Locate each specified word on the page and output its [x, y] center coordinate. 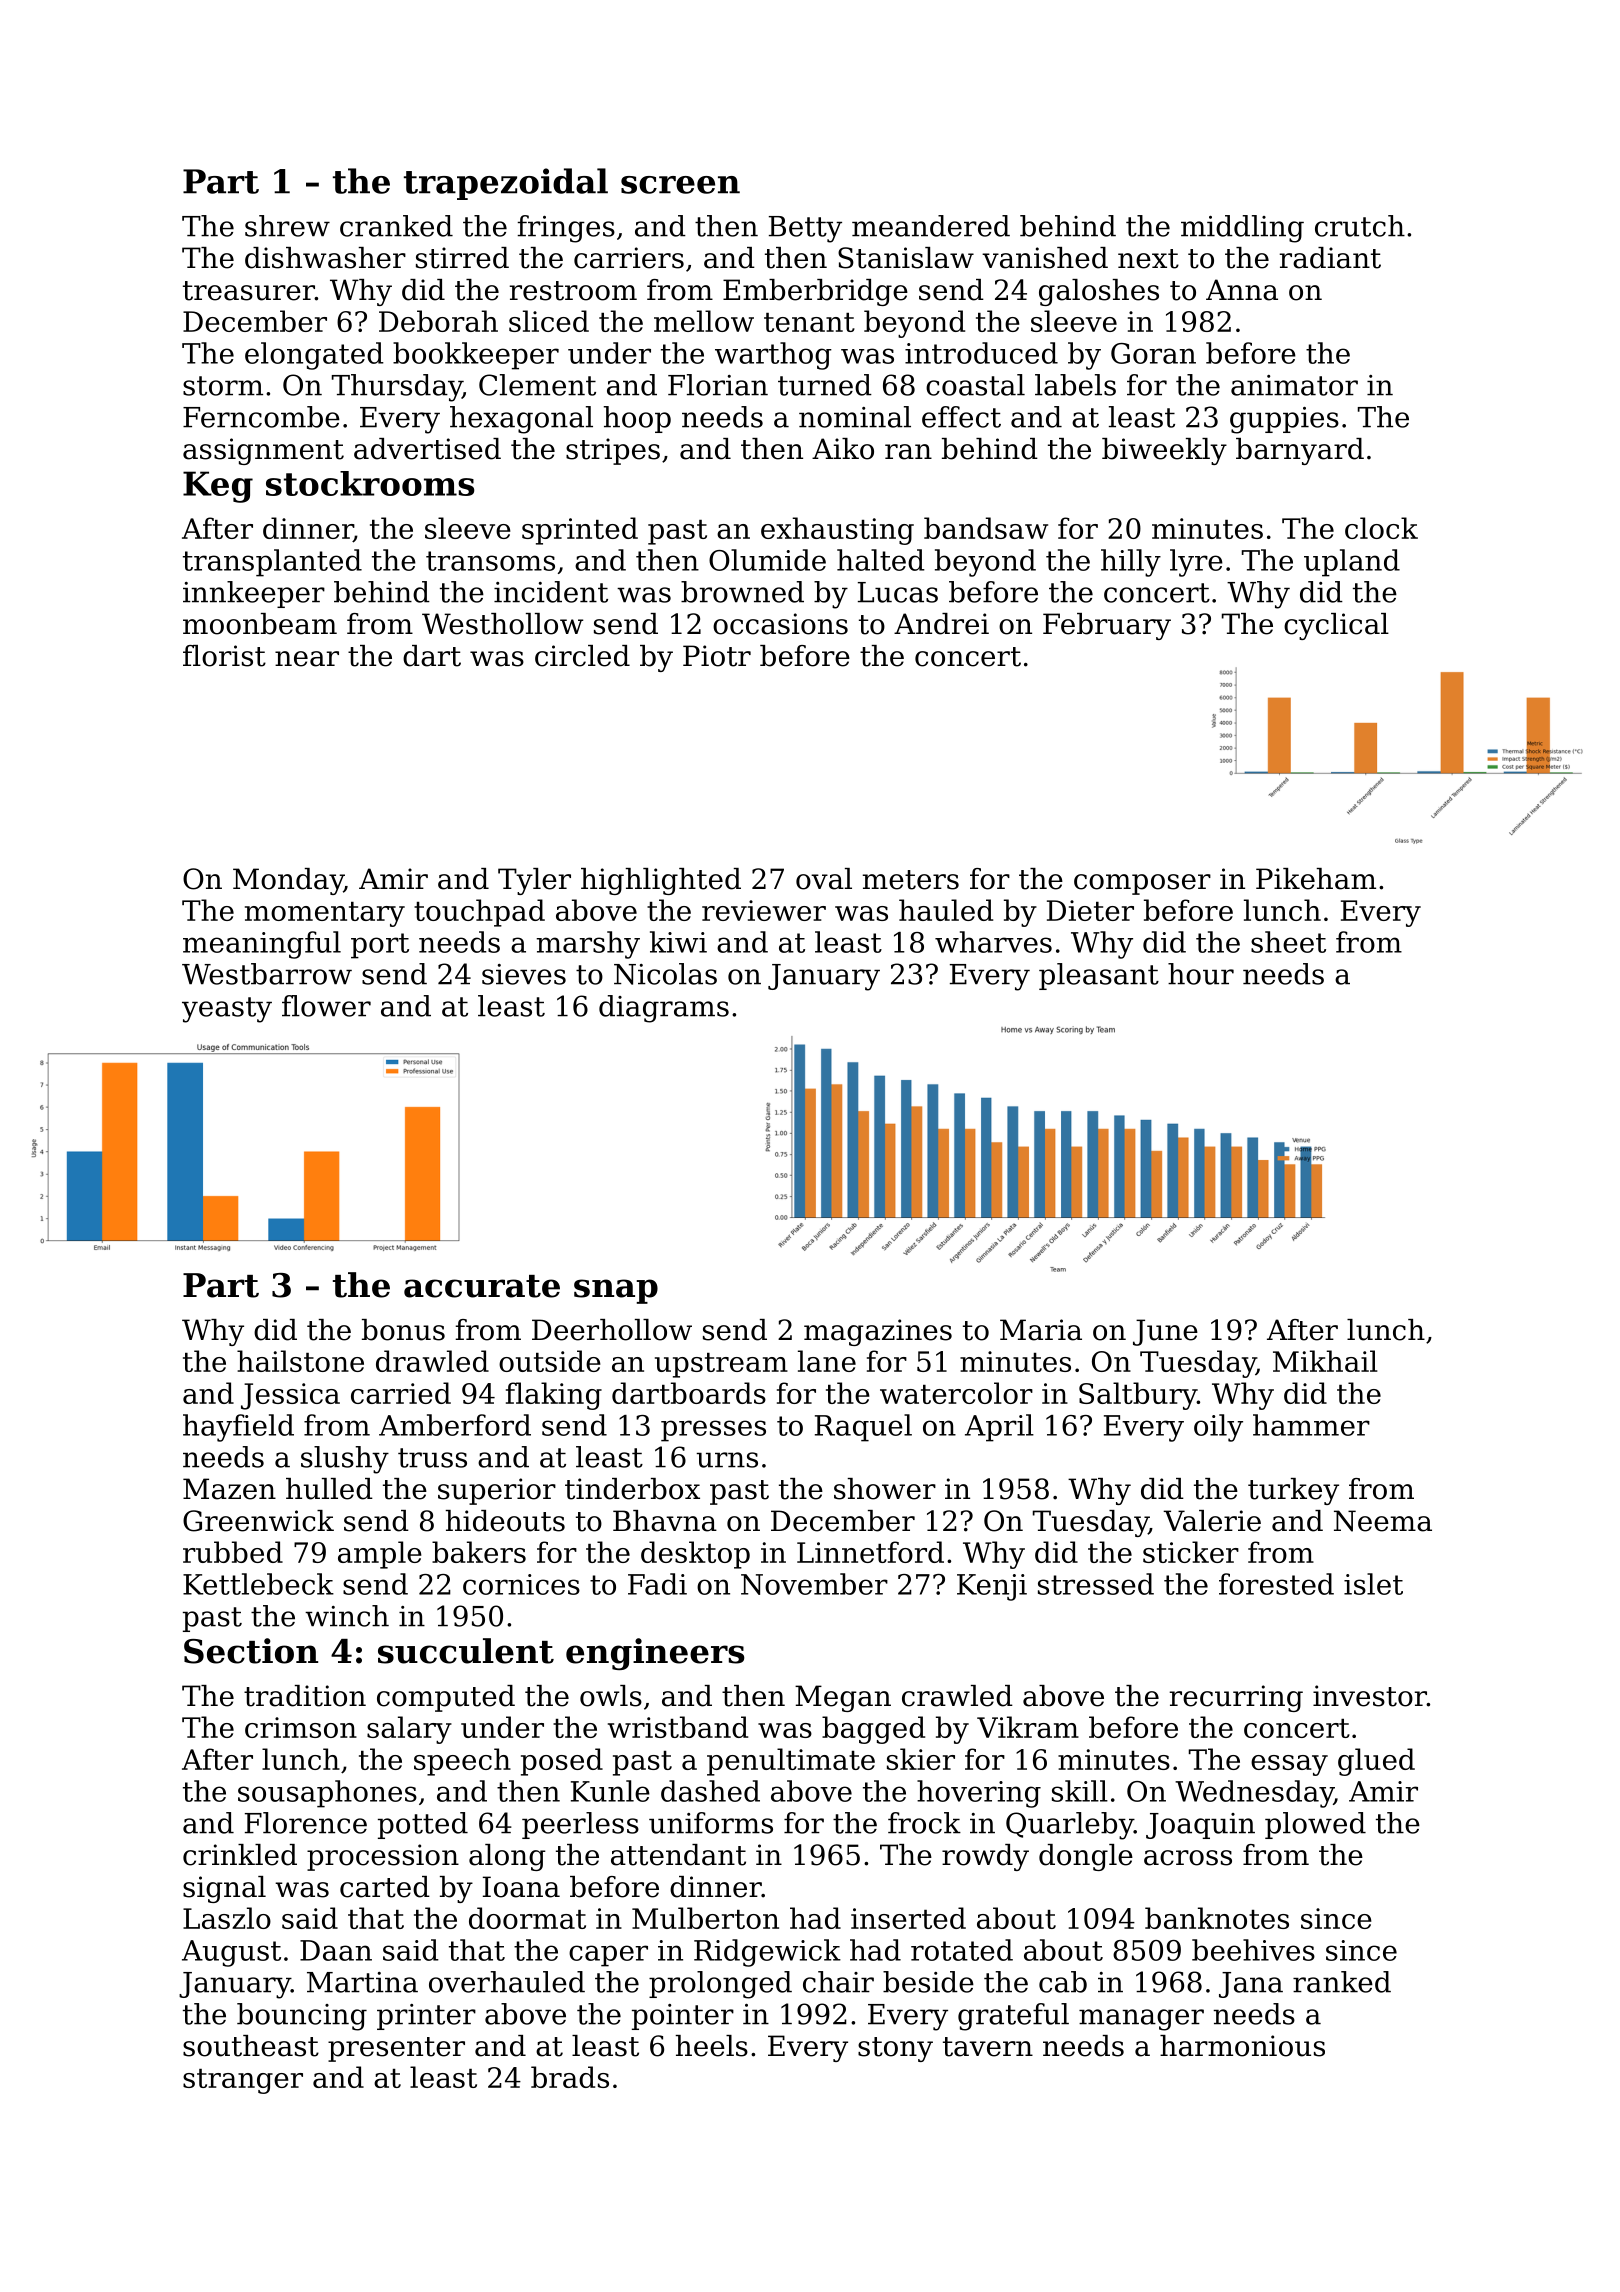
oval [824, 879]
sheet [1288, 942]
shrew [287, 226]
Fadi [657, 1584]
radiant [1330, 258]
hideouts [505, 1521]
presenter [396, 2049]
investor [1370, 1696]
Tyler [534, 881]
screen [680, 185]
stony [895, 2049]
